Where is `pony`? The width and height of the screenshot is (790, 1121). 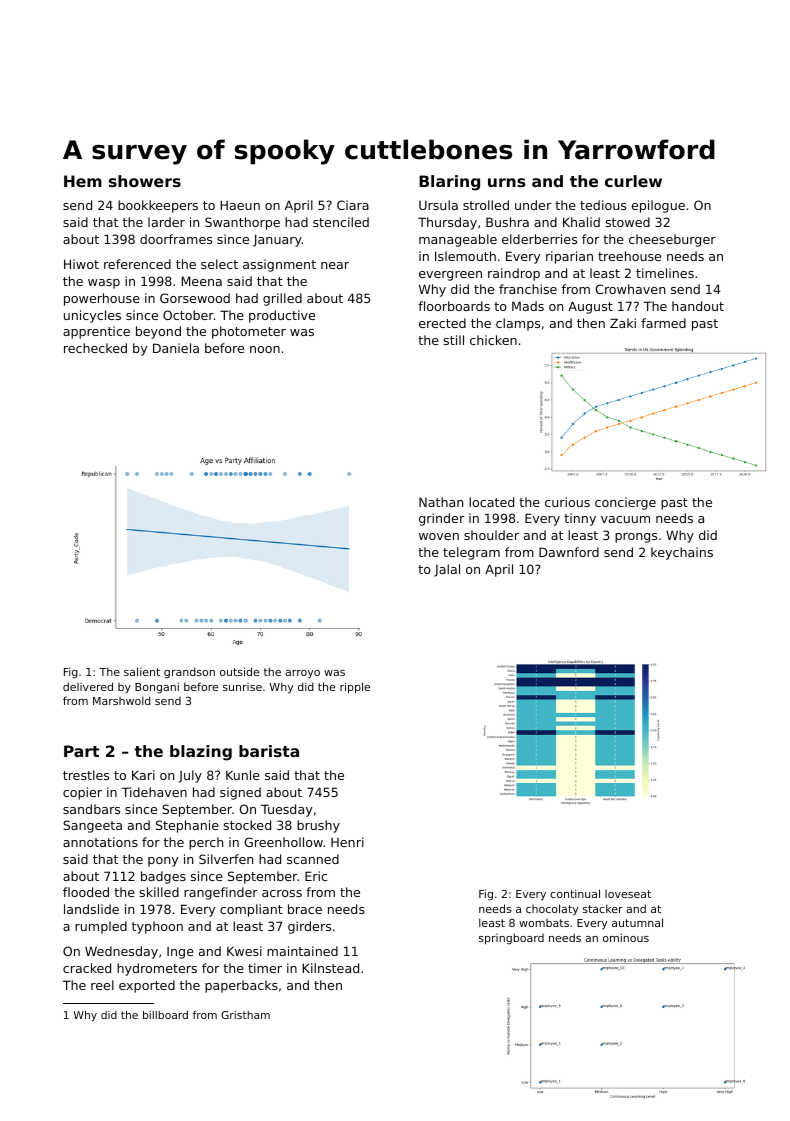
pony is located at coordinates (163, 862).
